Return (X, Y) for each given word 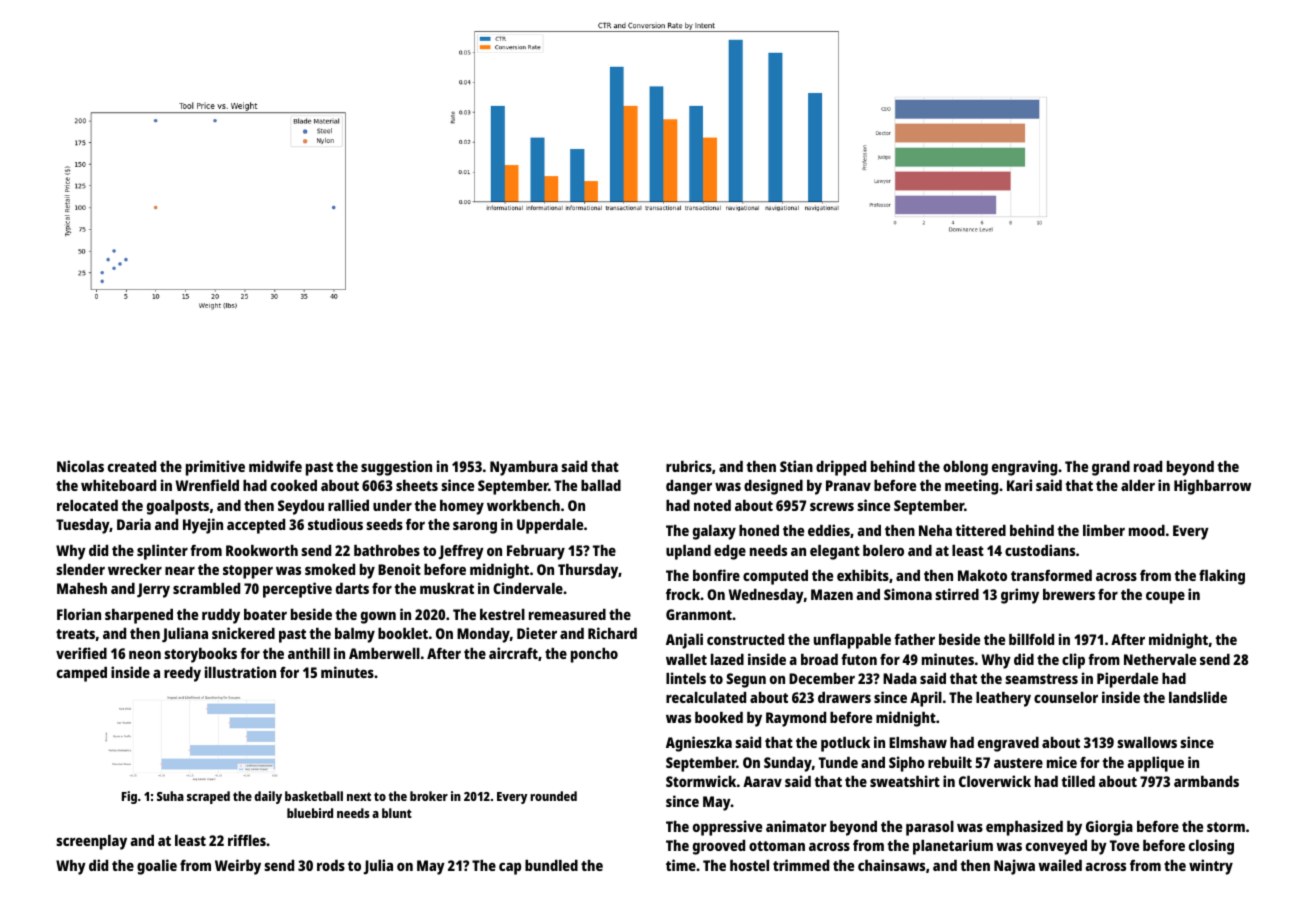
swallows (1147, 742)
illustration (240, 672)
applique (1155, 764)
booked (719, 717)
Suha (170, 796)
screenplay (91, 842)
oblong (965, 468)
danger (689, 487)
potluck (845, 744)
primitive (215, 468)
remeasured (567, 614)
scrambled (206, 588)
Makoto (982, 575)
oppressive (727, 828)
